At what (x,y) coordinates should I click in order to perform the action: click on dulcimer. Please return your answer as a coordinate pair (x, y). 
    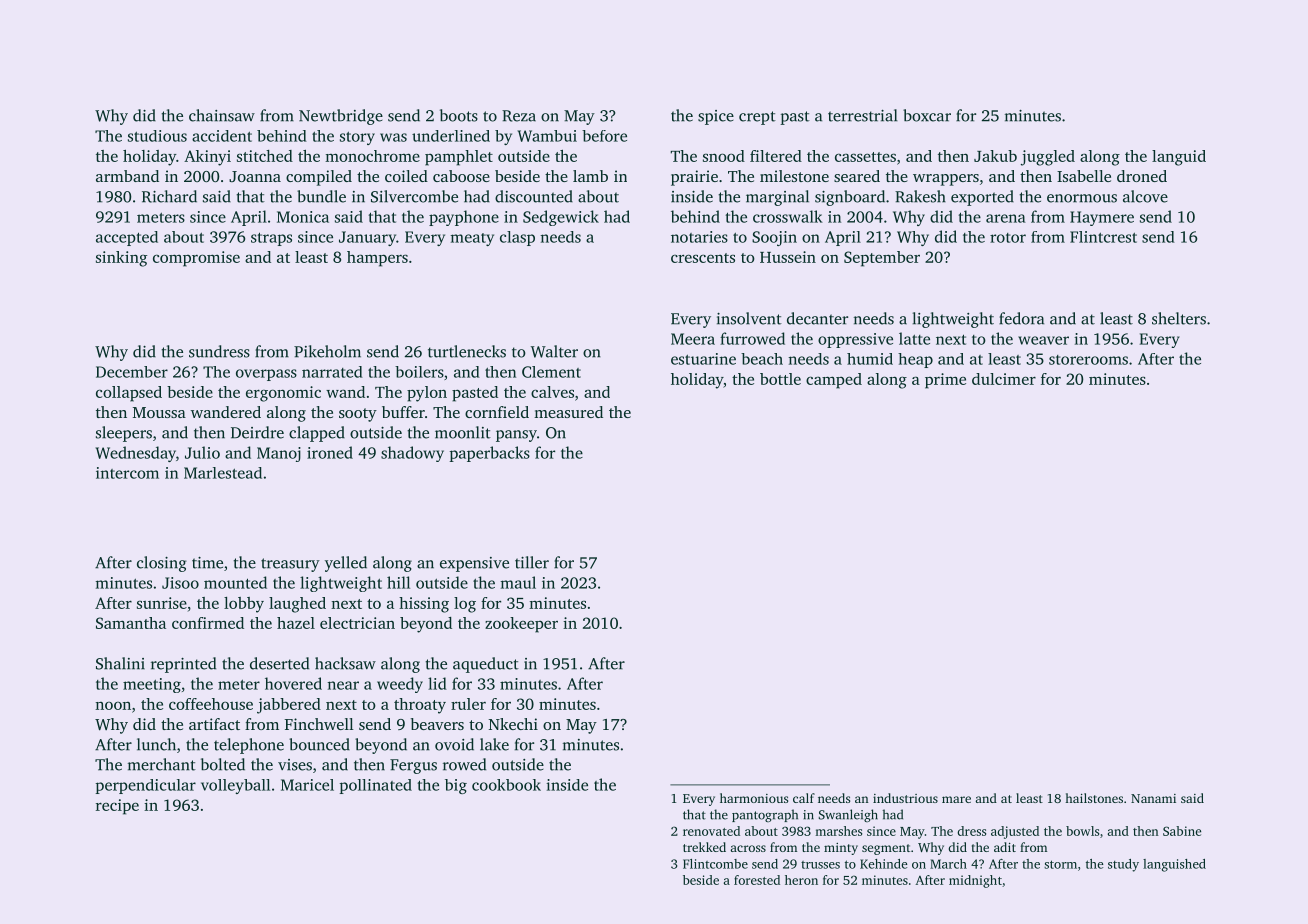
    Looking at the image, I should click on (1004, 379).
